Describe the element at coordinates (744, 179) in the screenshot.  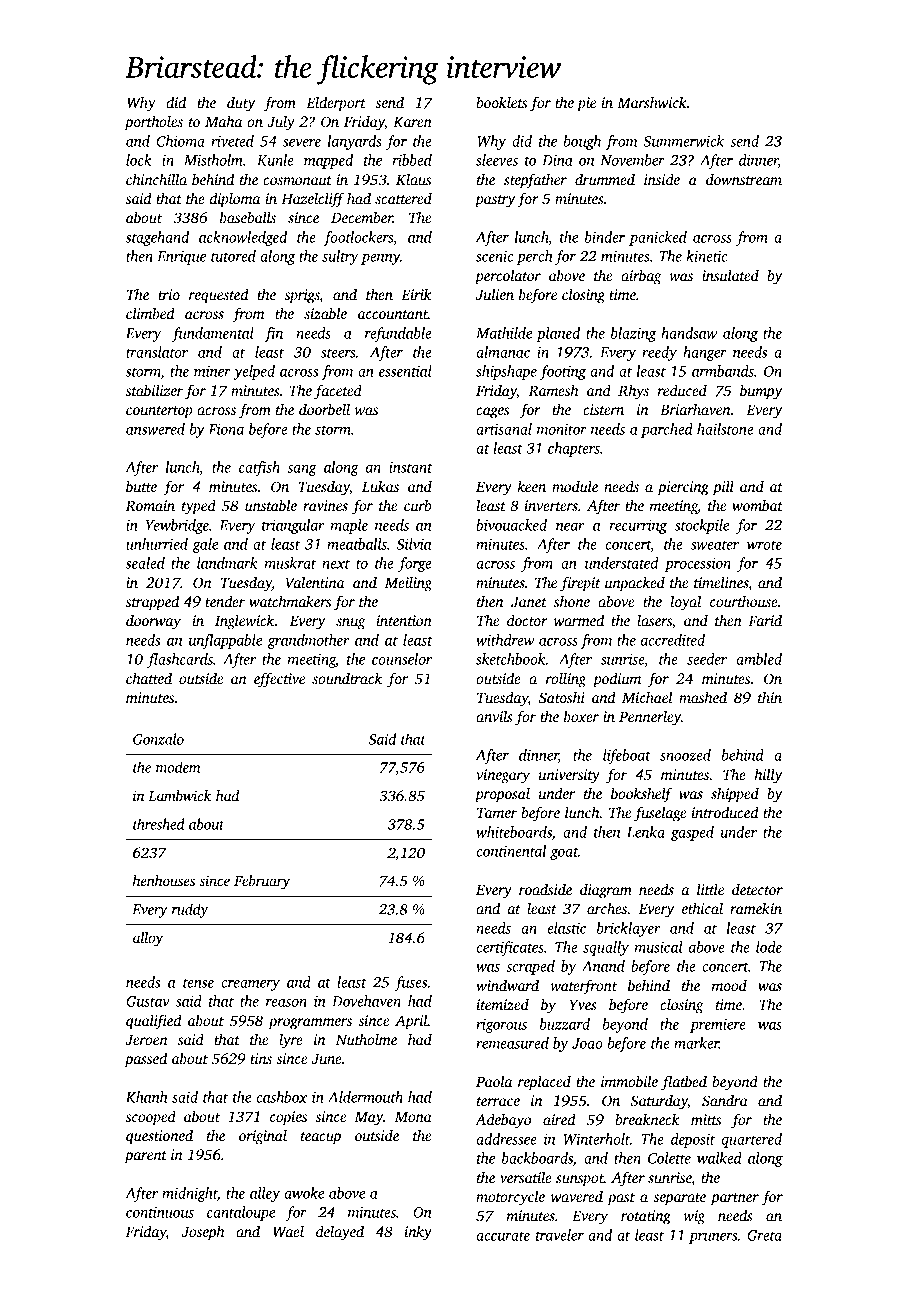
I see `downstream` at that location.
